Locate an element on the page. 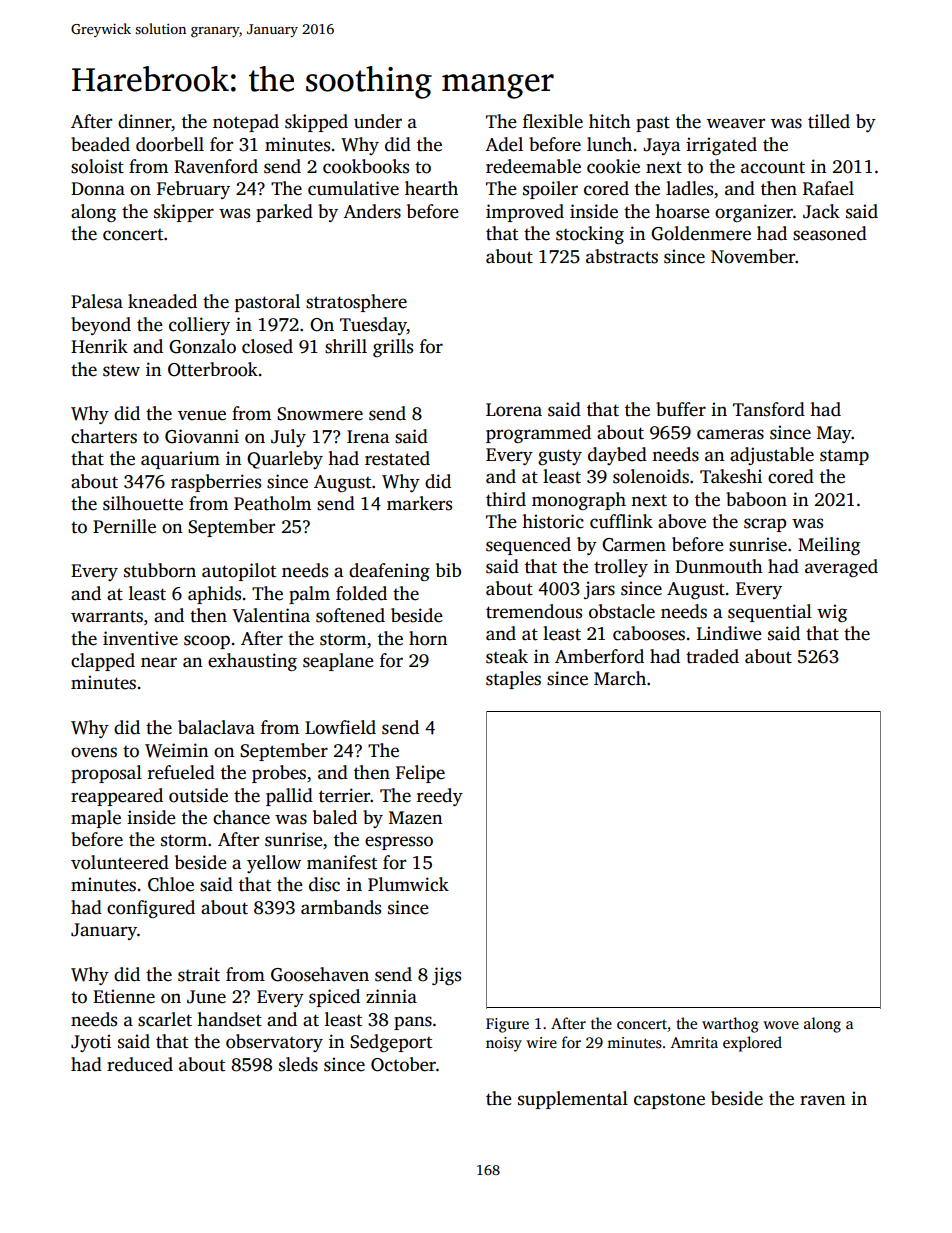 The width and height of the document is (952, 1233). supplemental is located at coordinates (573, 1100).
